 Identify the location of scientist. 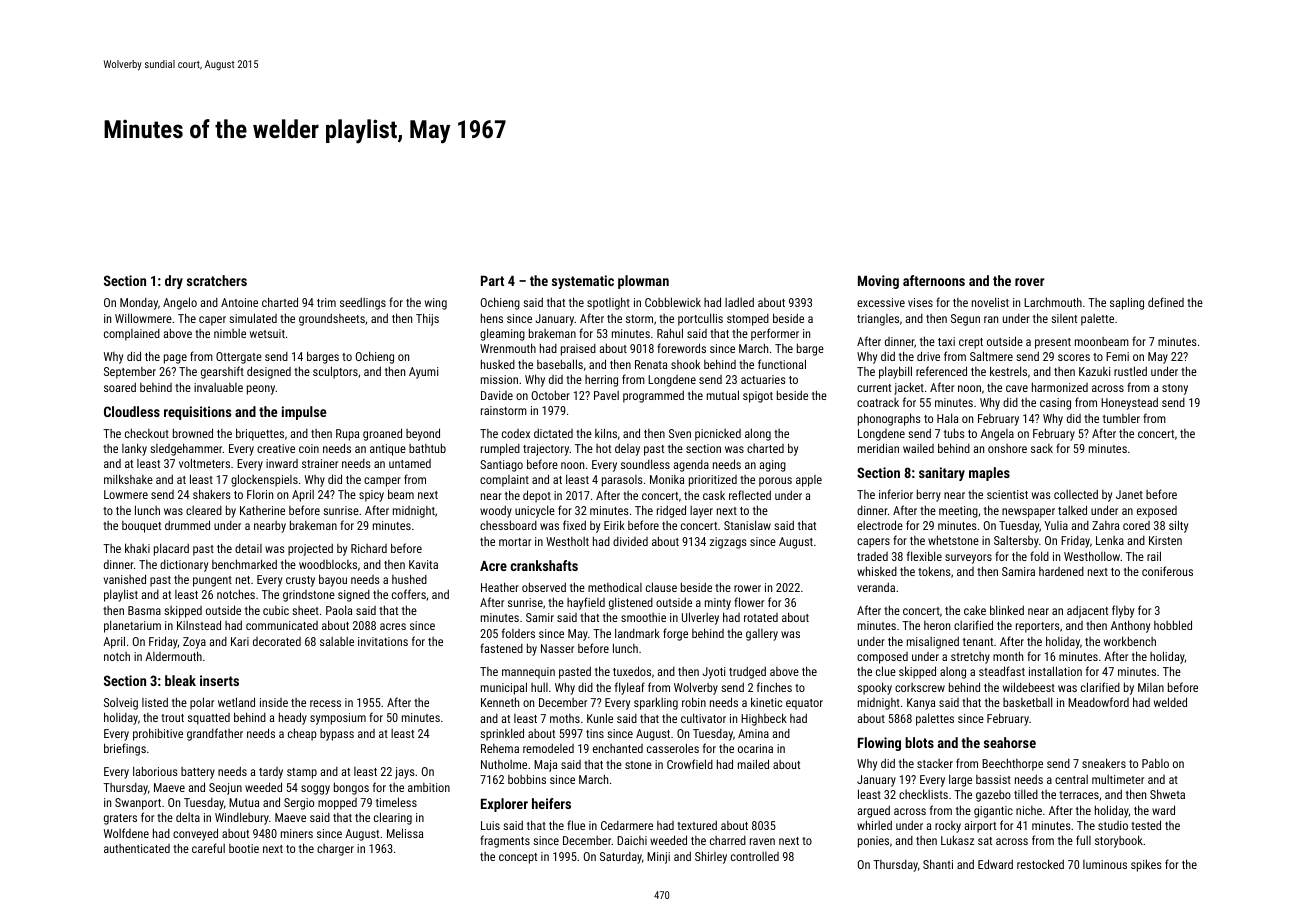
(1007, 494).
